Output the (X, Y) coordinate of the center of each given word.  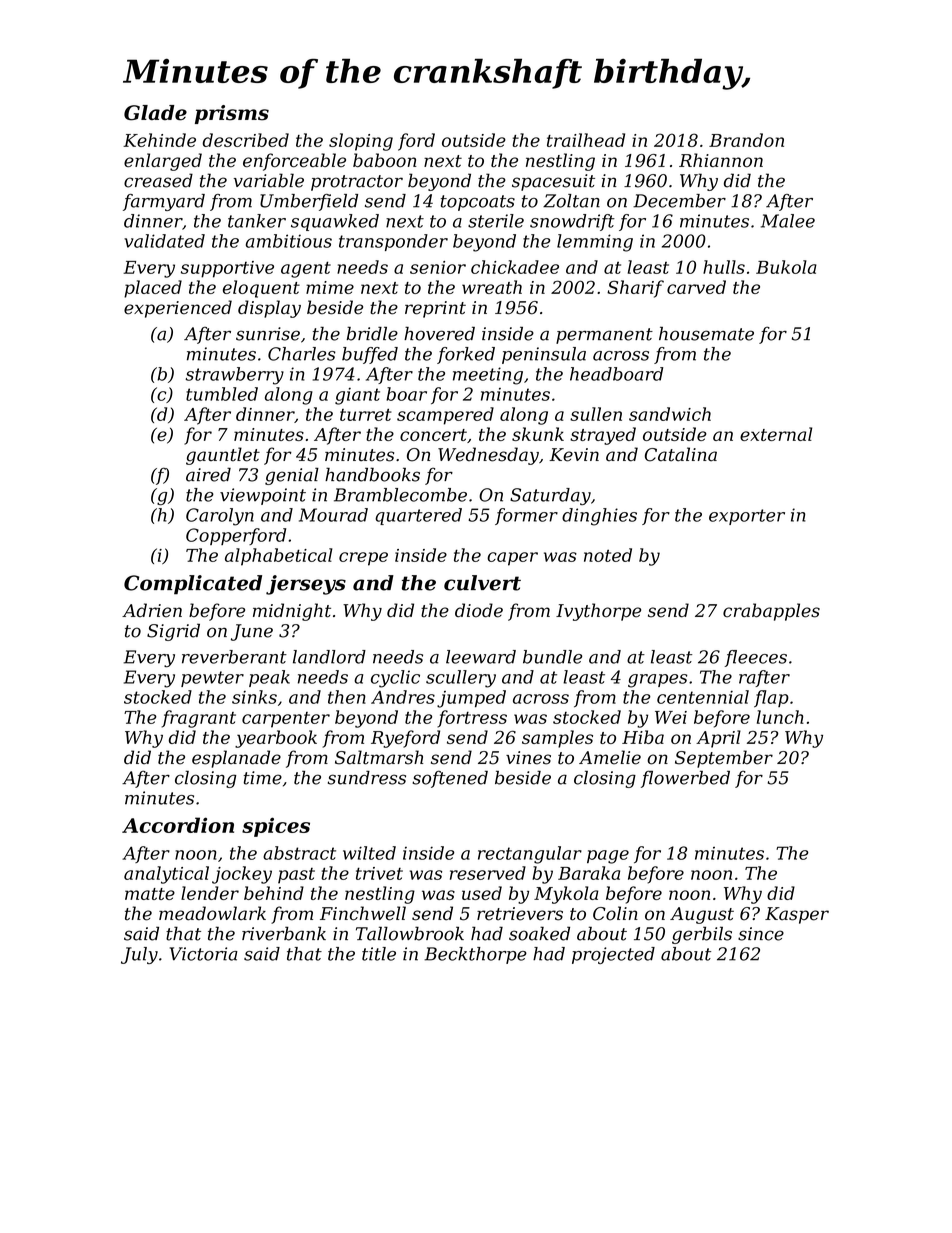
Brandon (746, 140)
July (139, 955)
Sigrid (173, 632)
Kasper (797, 915)
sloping (361, 142)
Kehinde (159, 140)
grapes (657, 681)
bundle (552, 657)
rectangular (530, 855)
